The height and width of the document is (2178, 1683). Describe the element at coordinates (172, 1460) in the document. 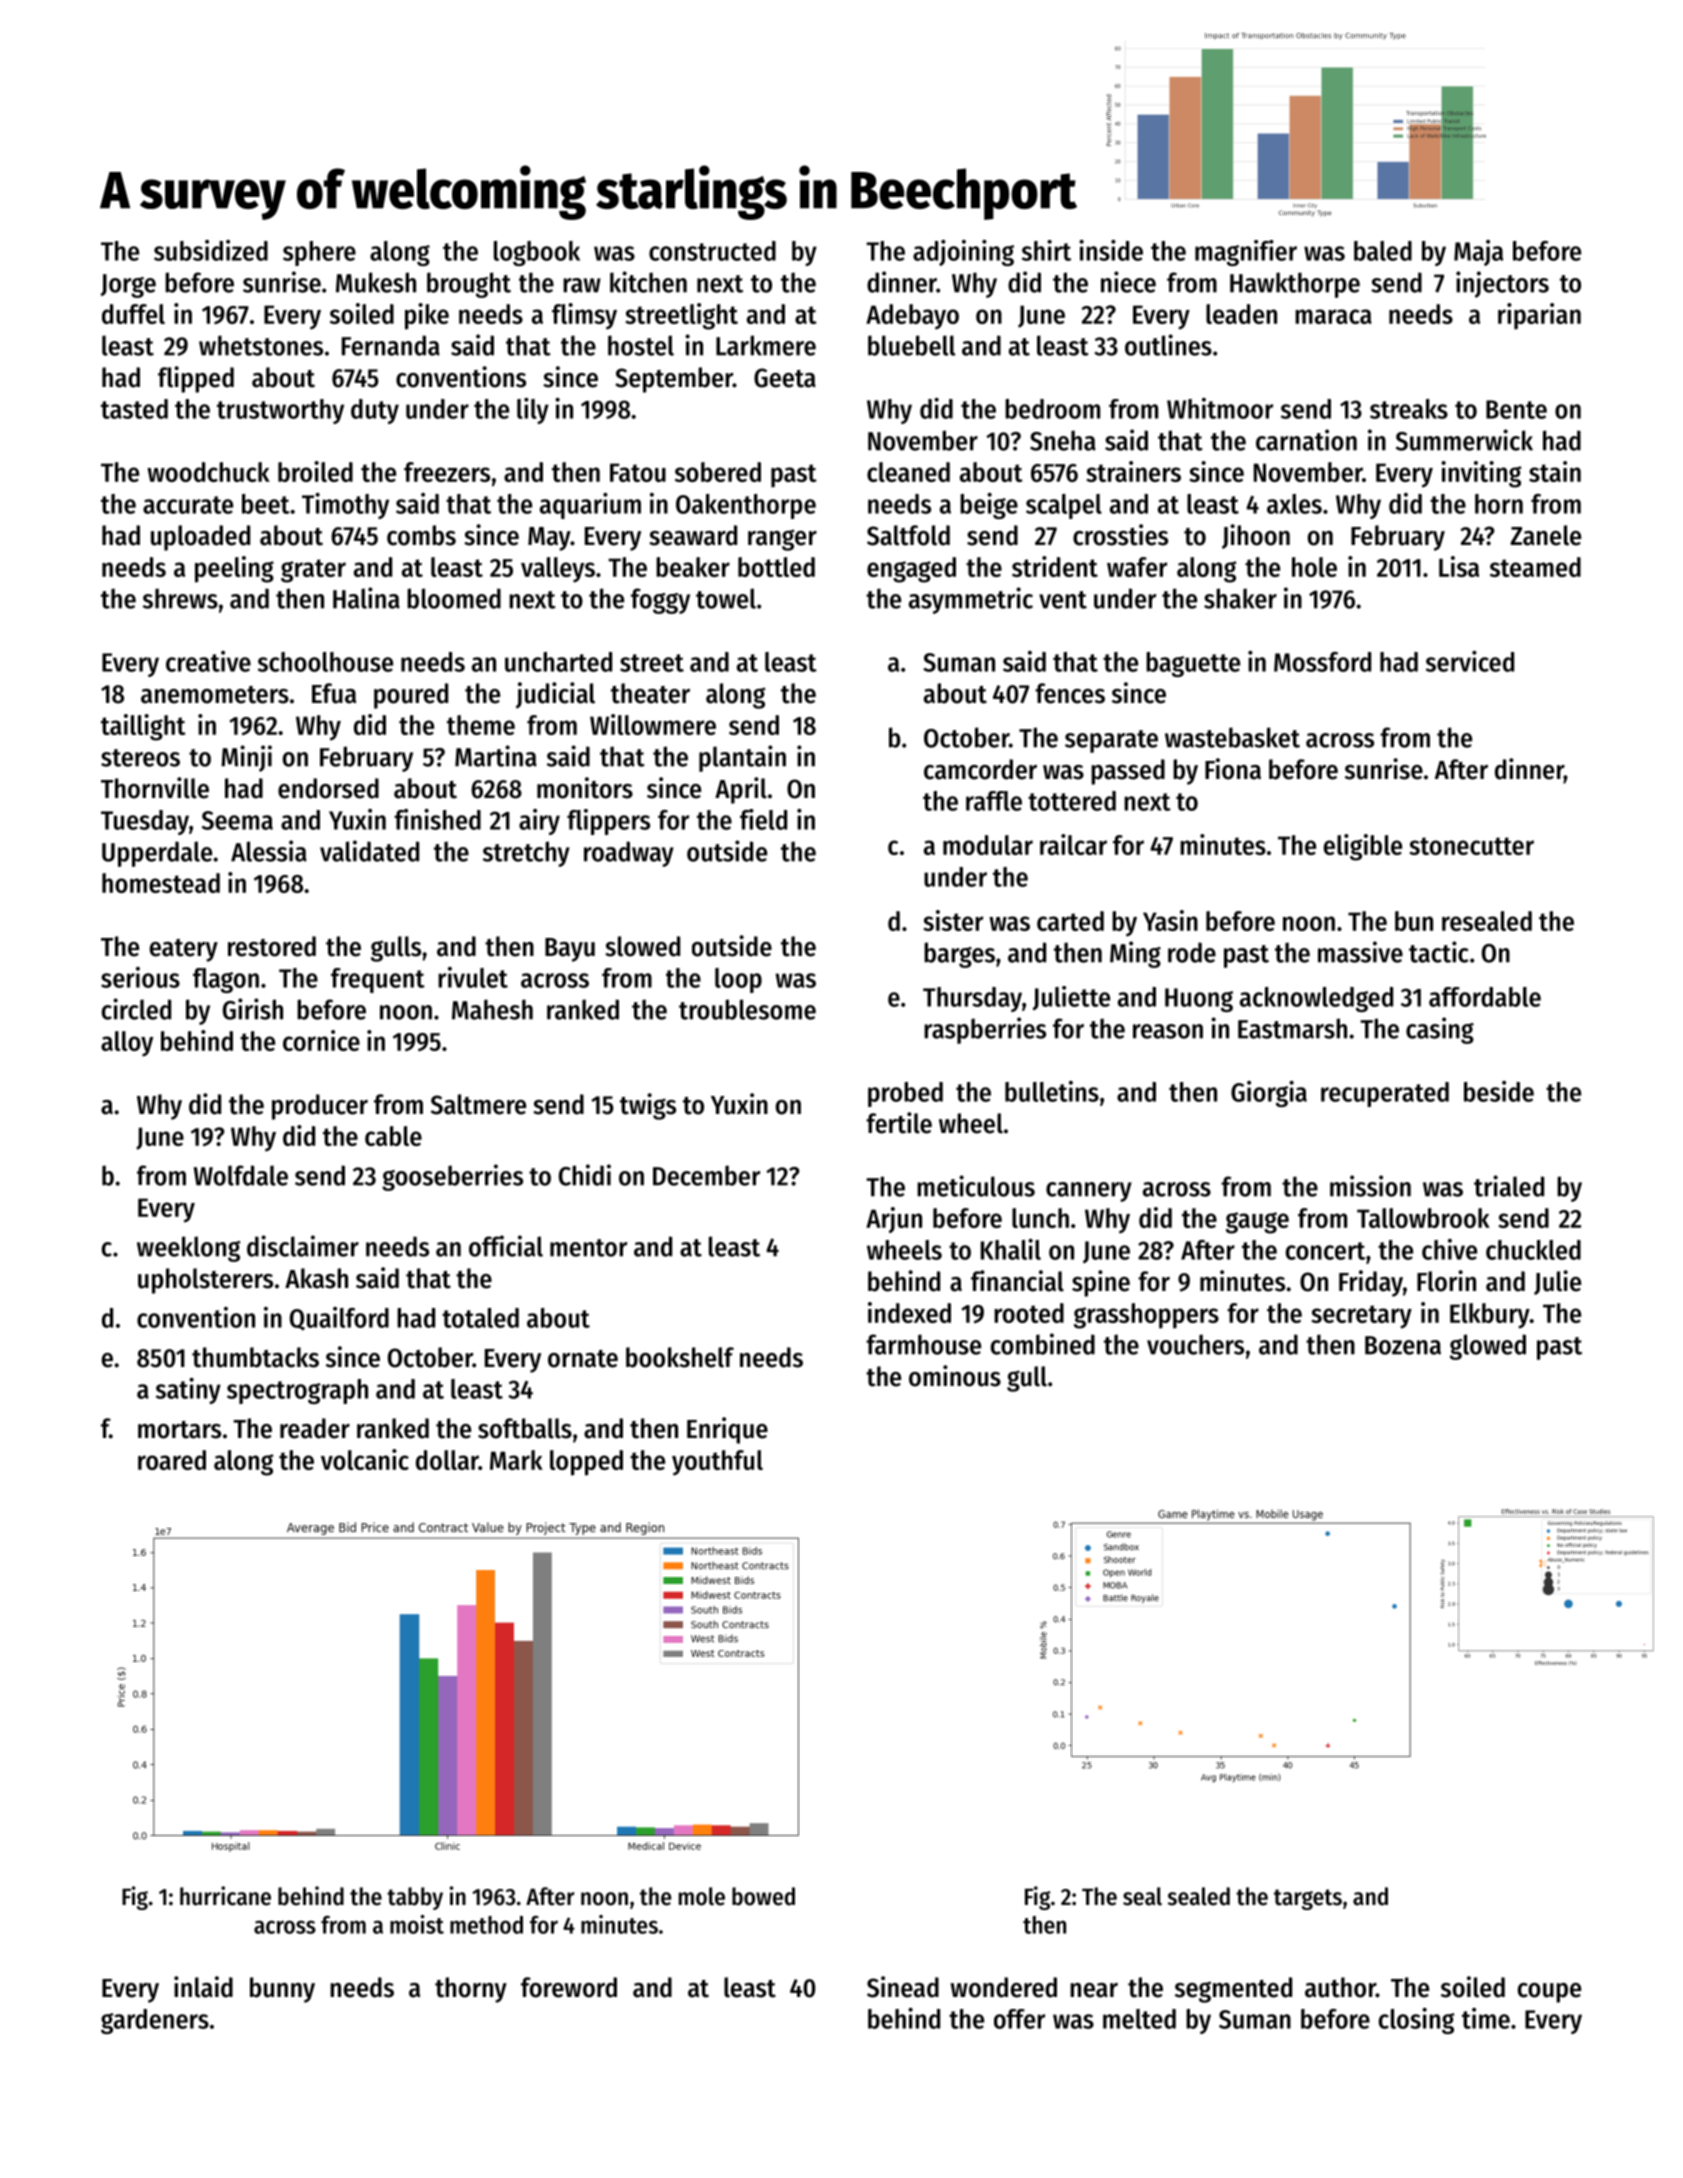

I see `roared` at that location.
